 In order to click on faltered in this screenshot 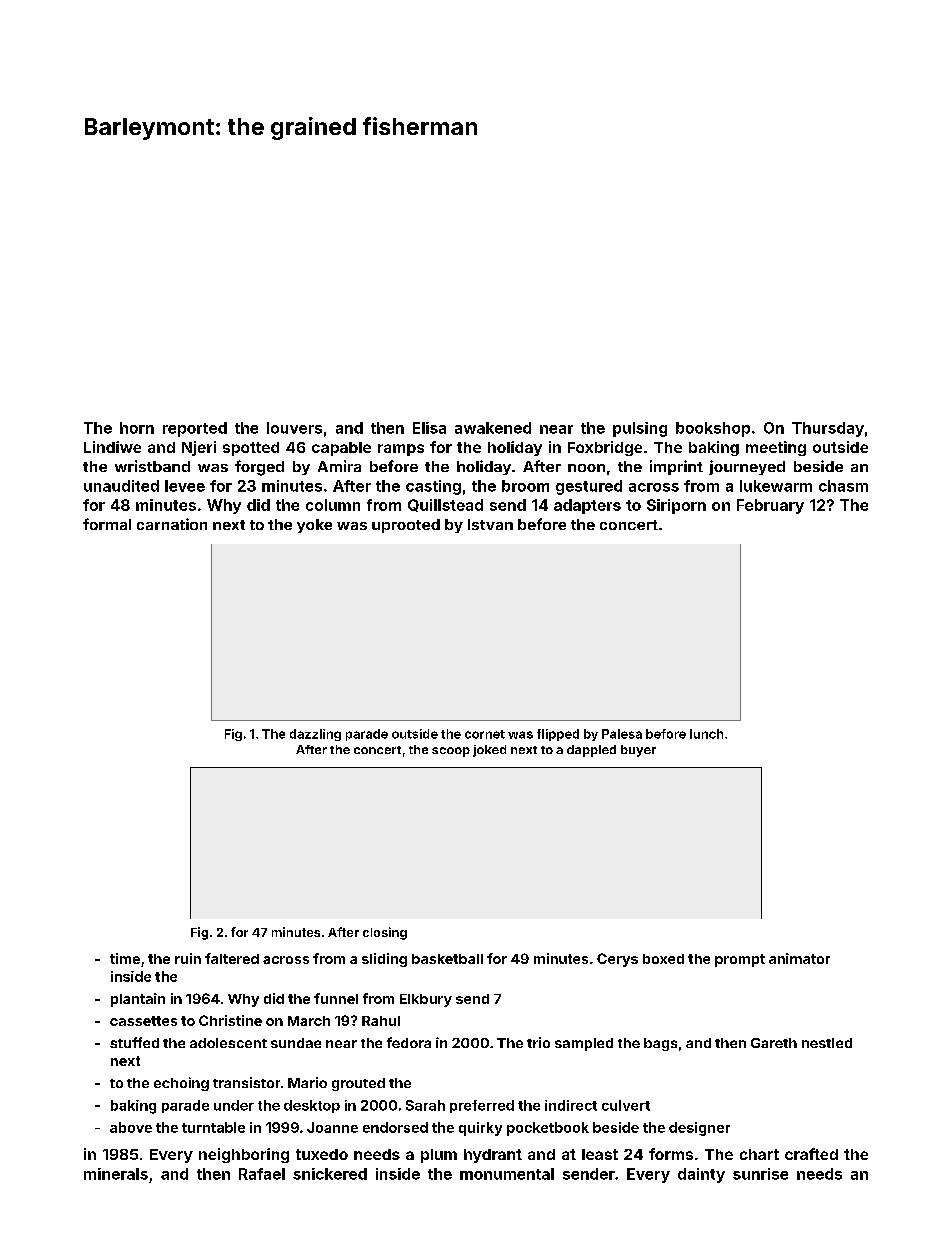, I will do `click(232, 958)`.
